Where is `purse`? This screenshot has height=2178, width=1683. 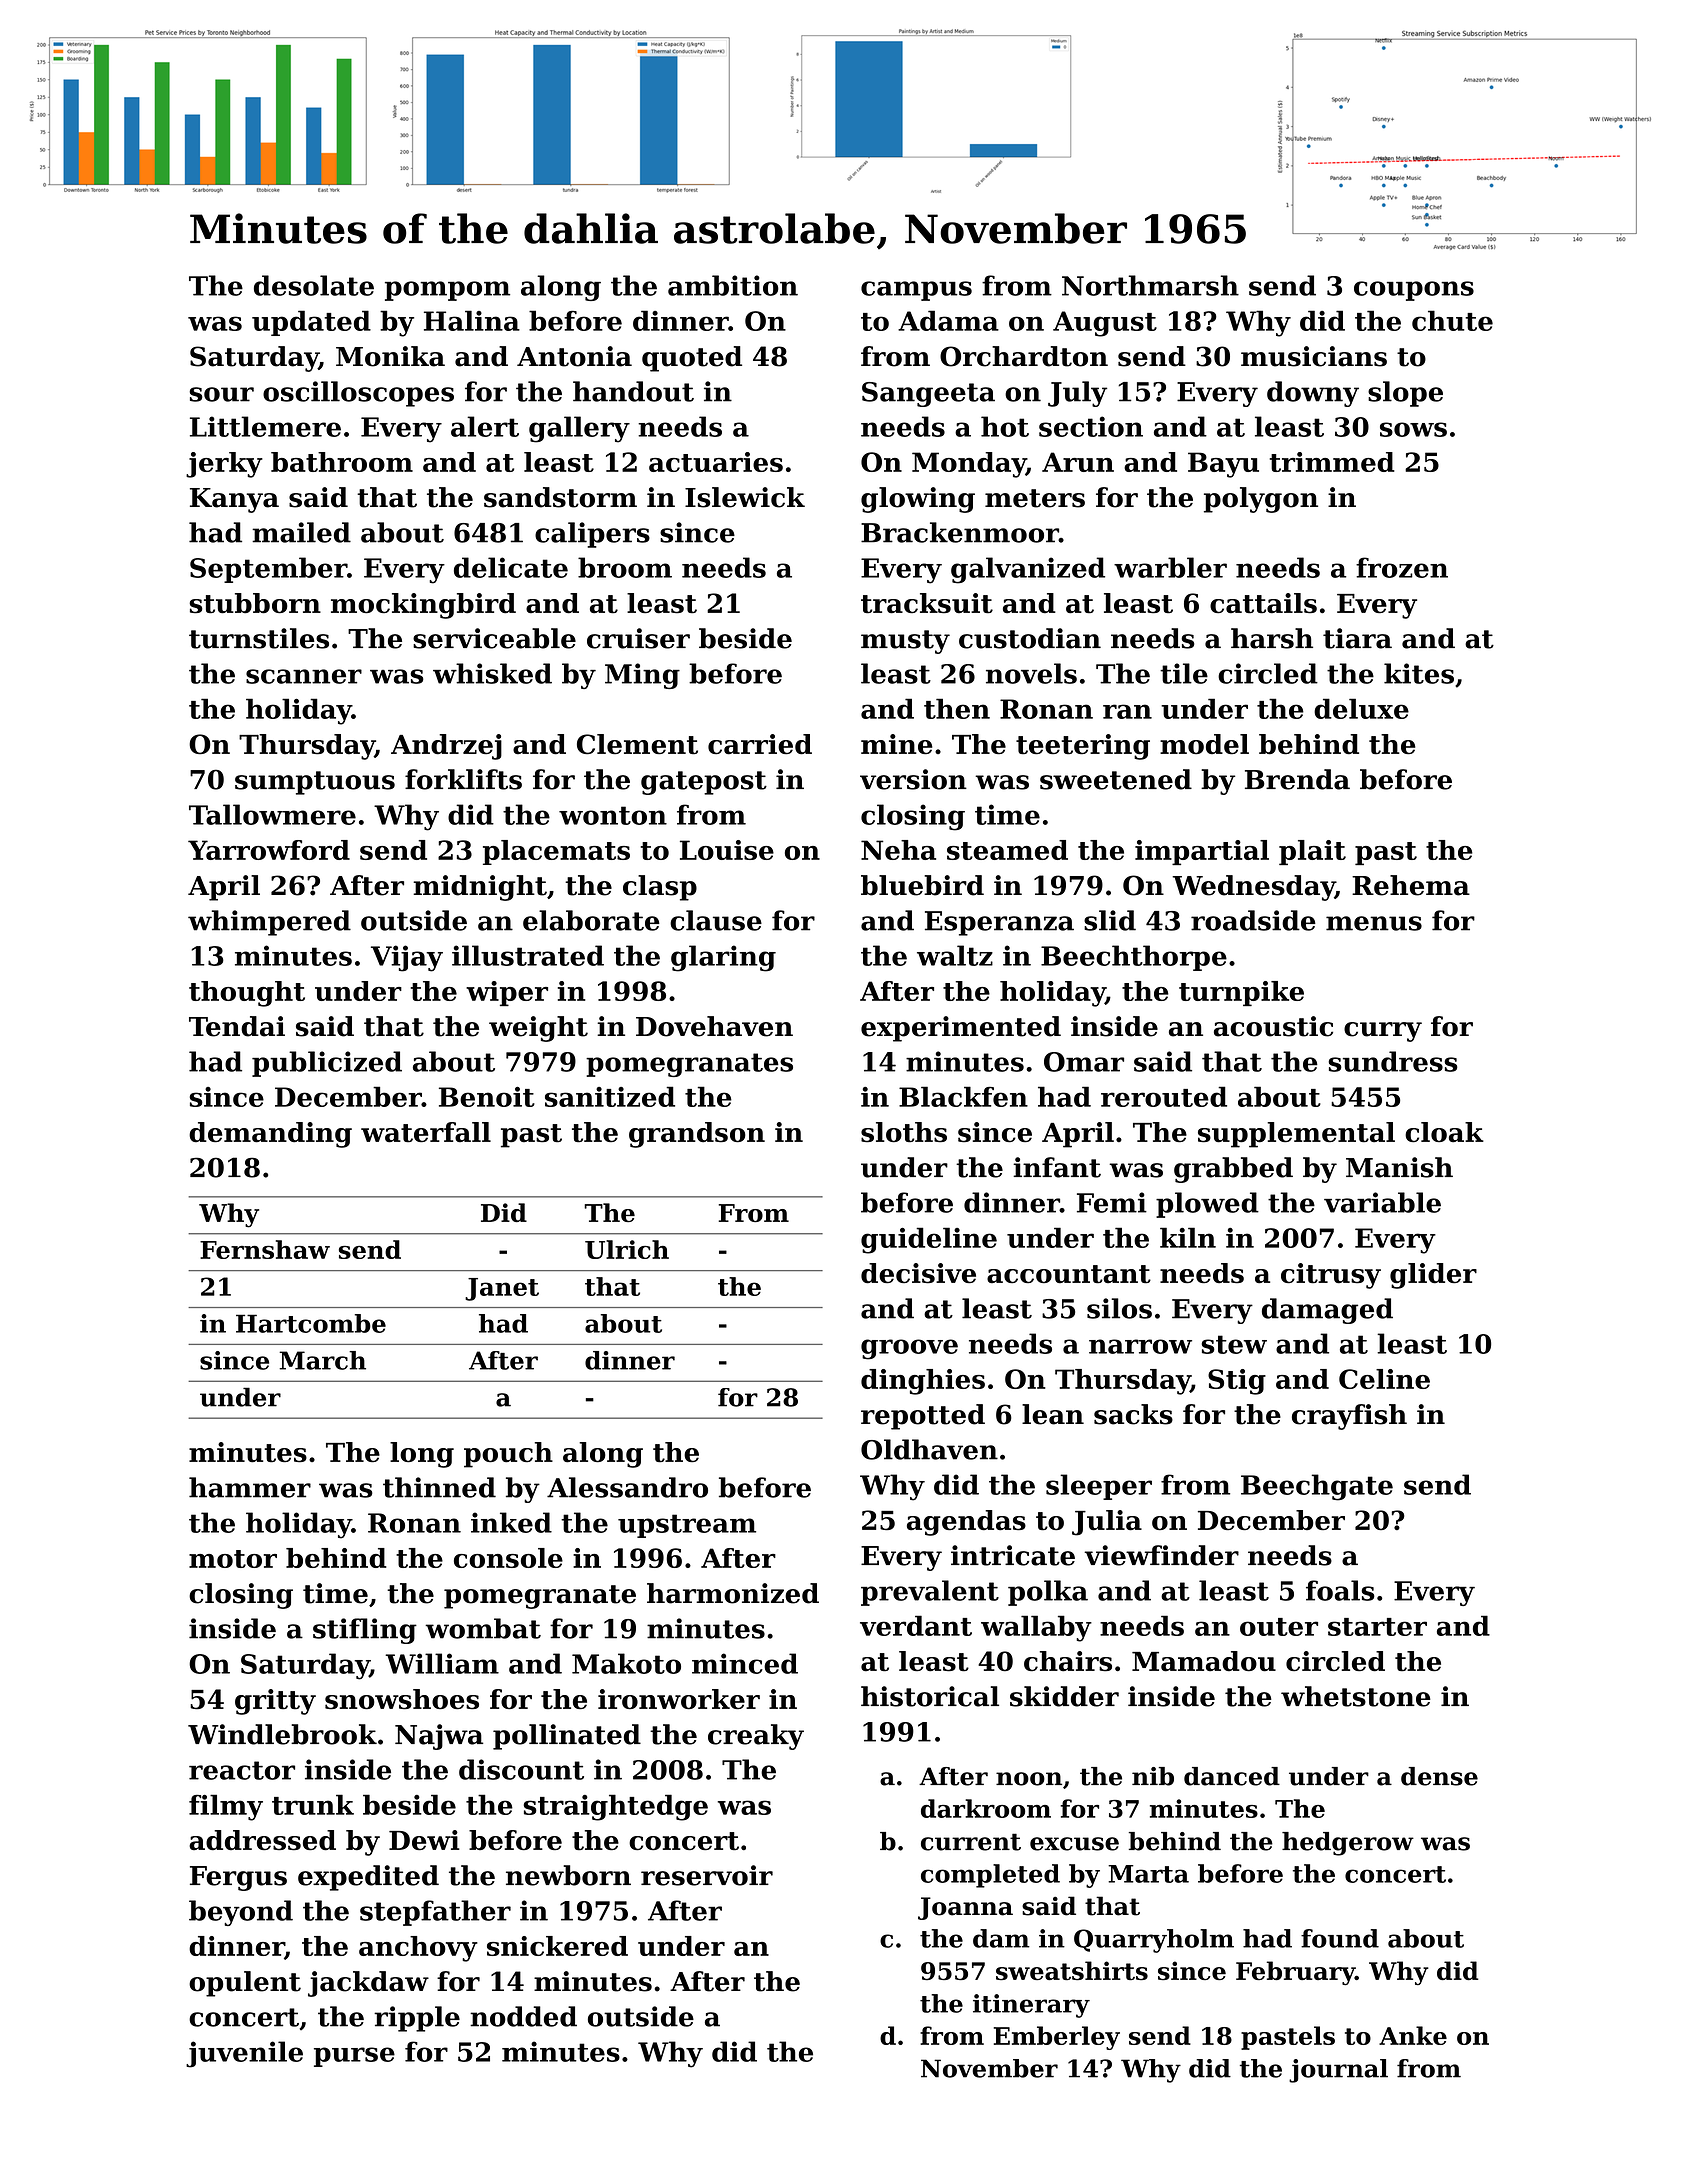
purse is located at coordinates (354, 2057).
